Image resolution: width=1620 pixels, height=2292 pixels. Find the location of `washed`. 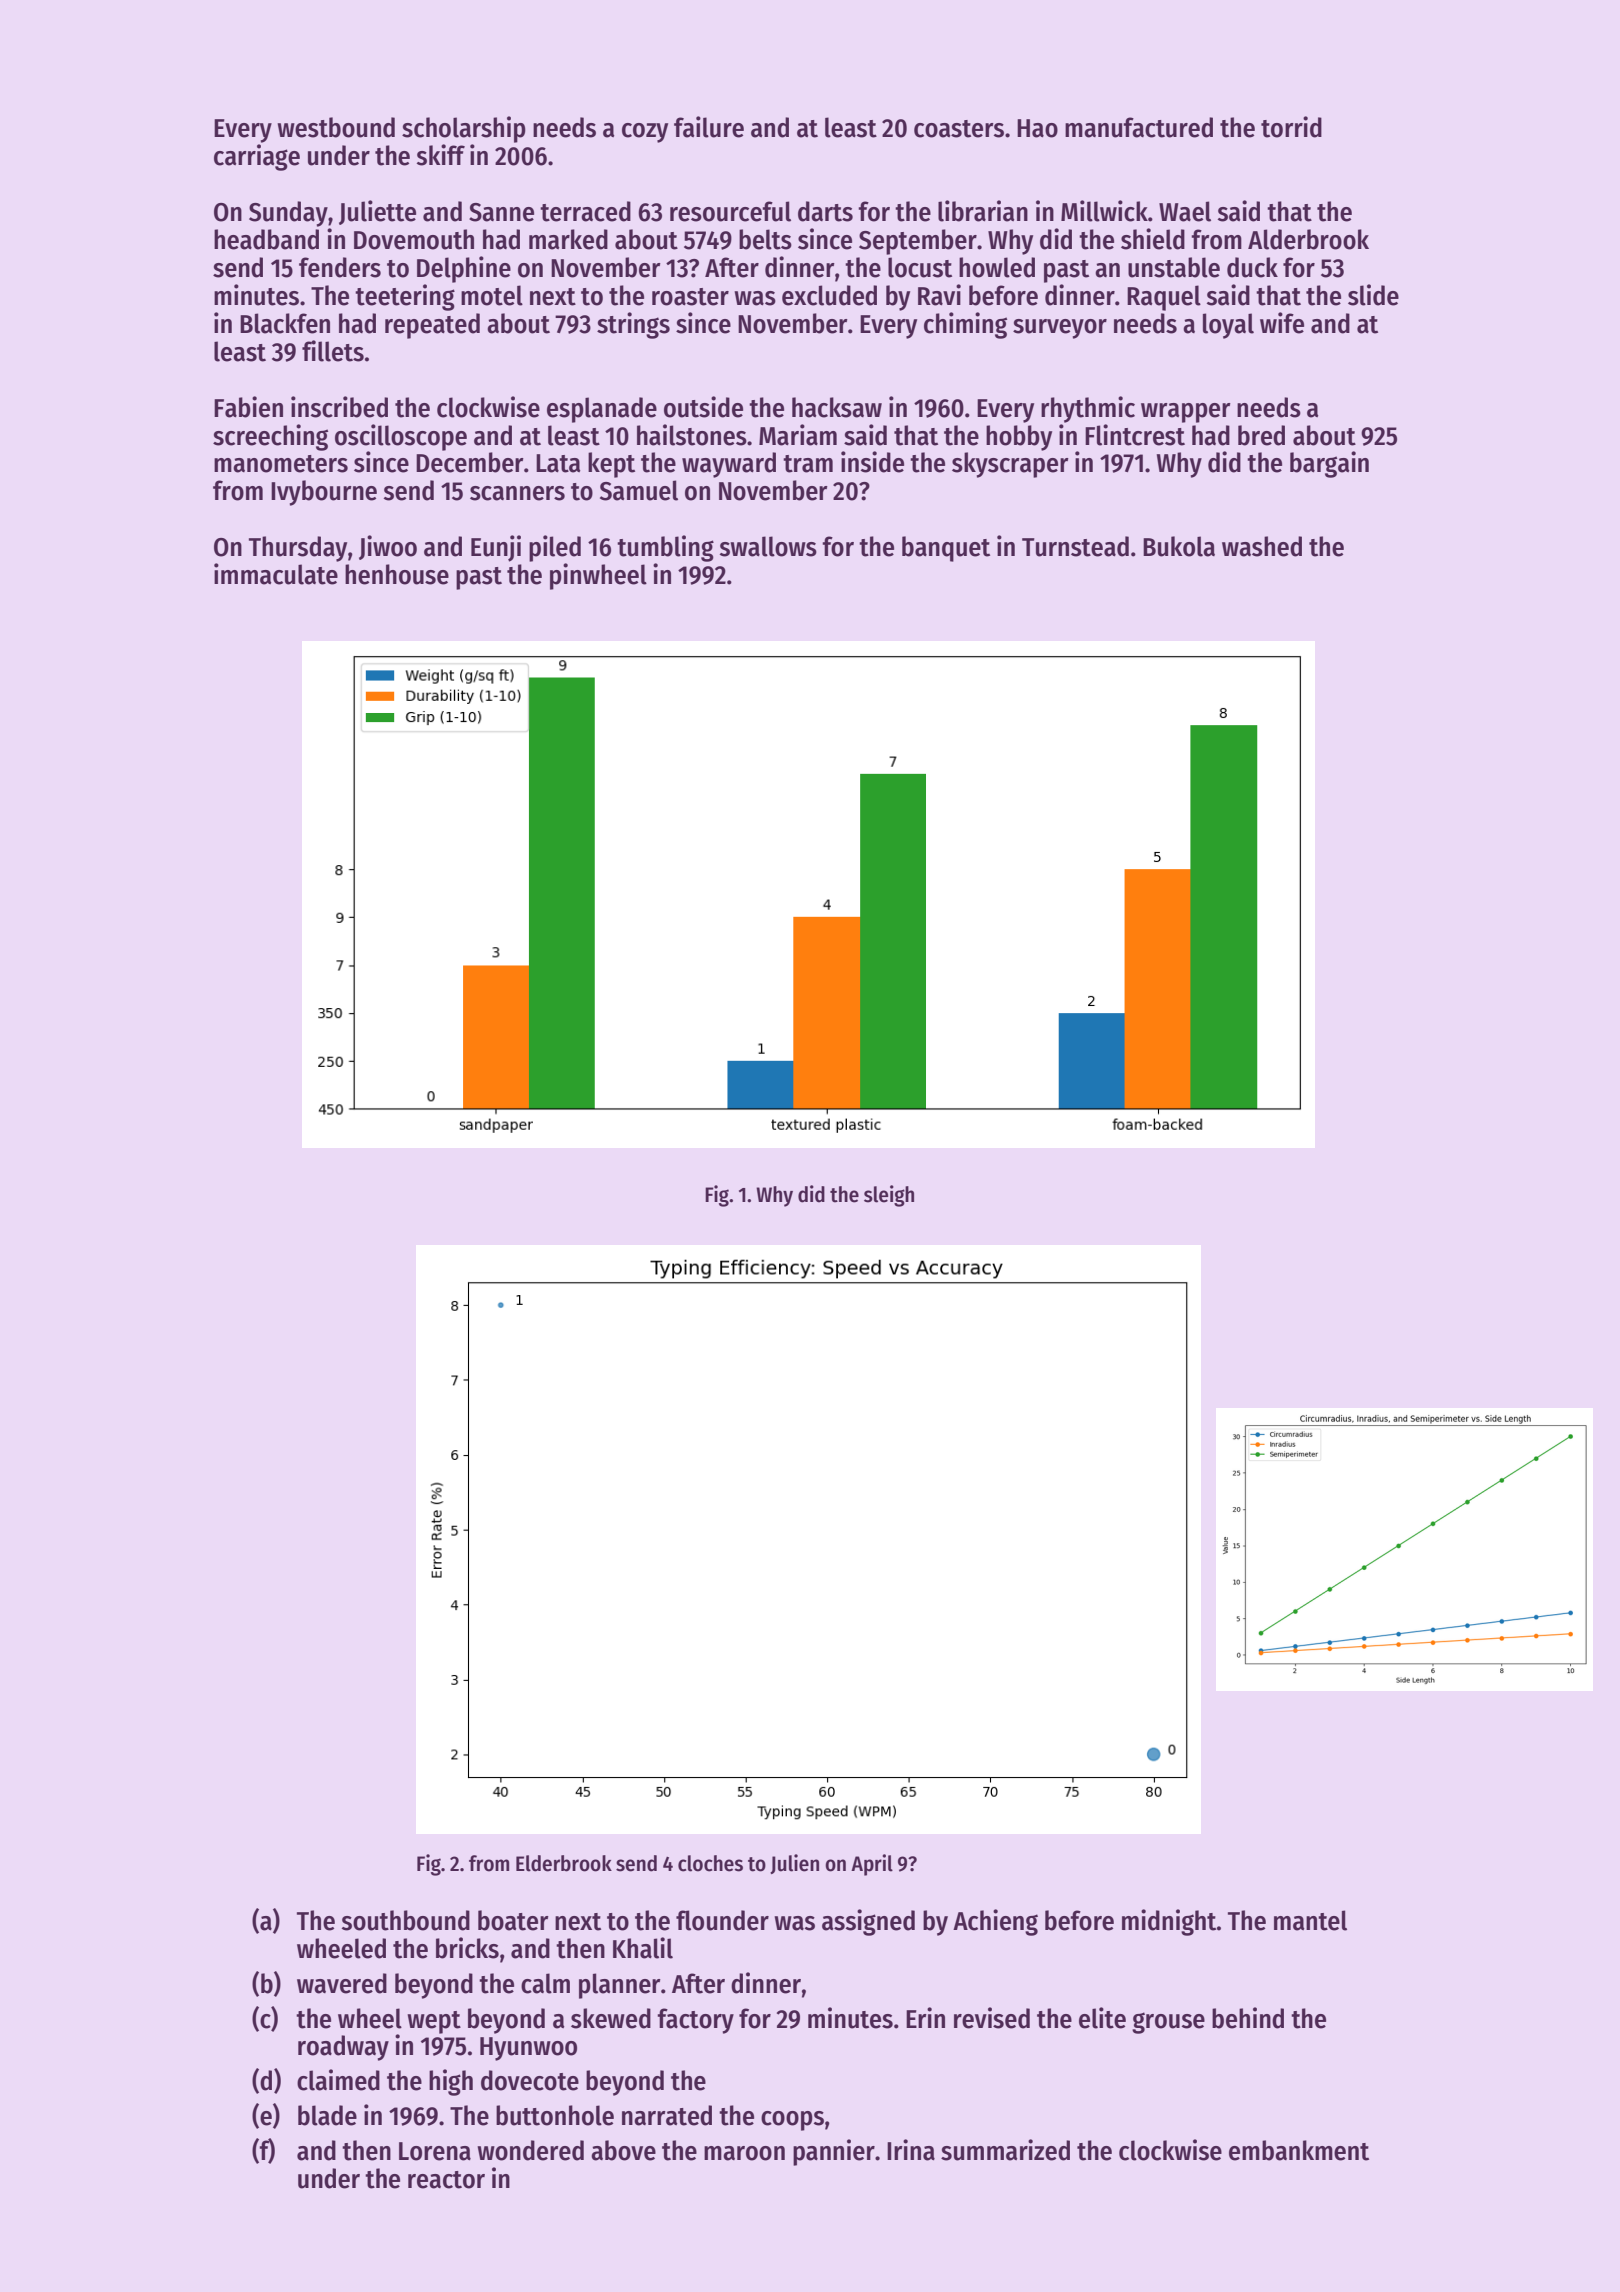

washed is located at coordinates (1262, 546).
